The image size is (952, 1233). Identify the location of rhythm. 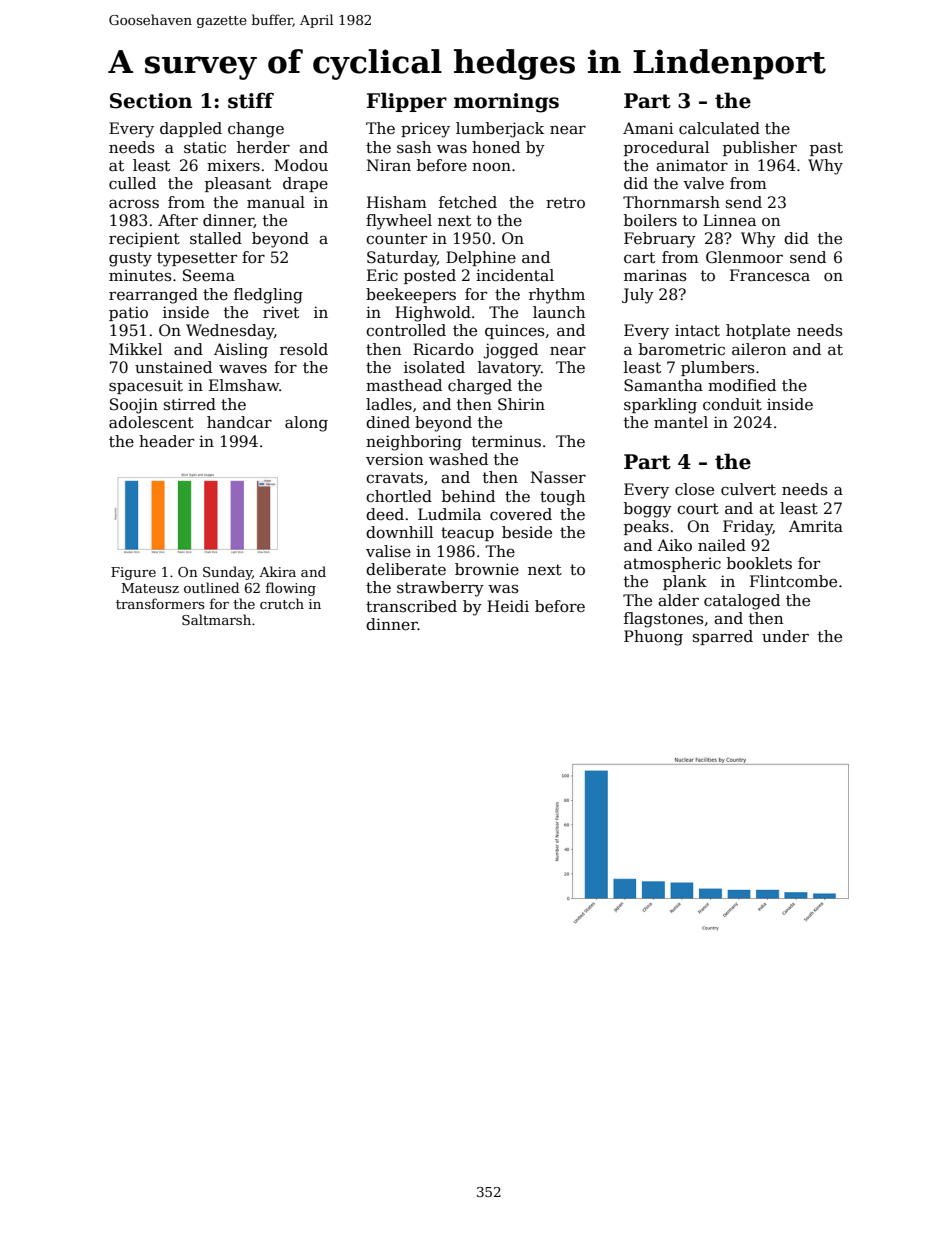
(557, 296).
